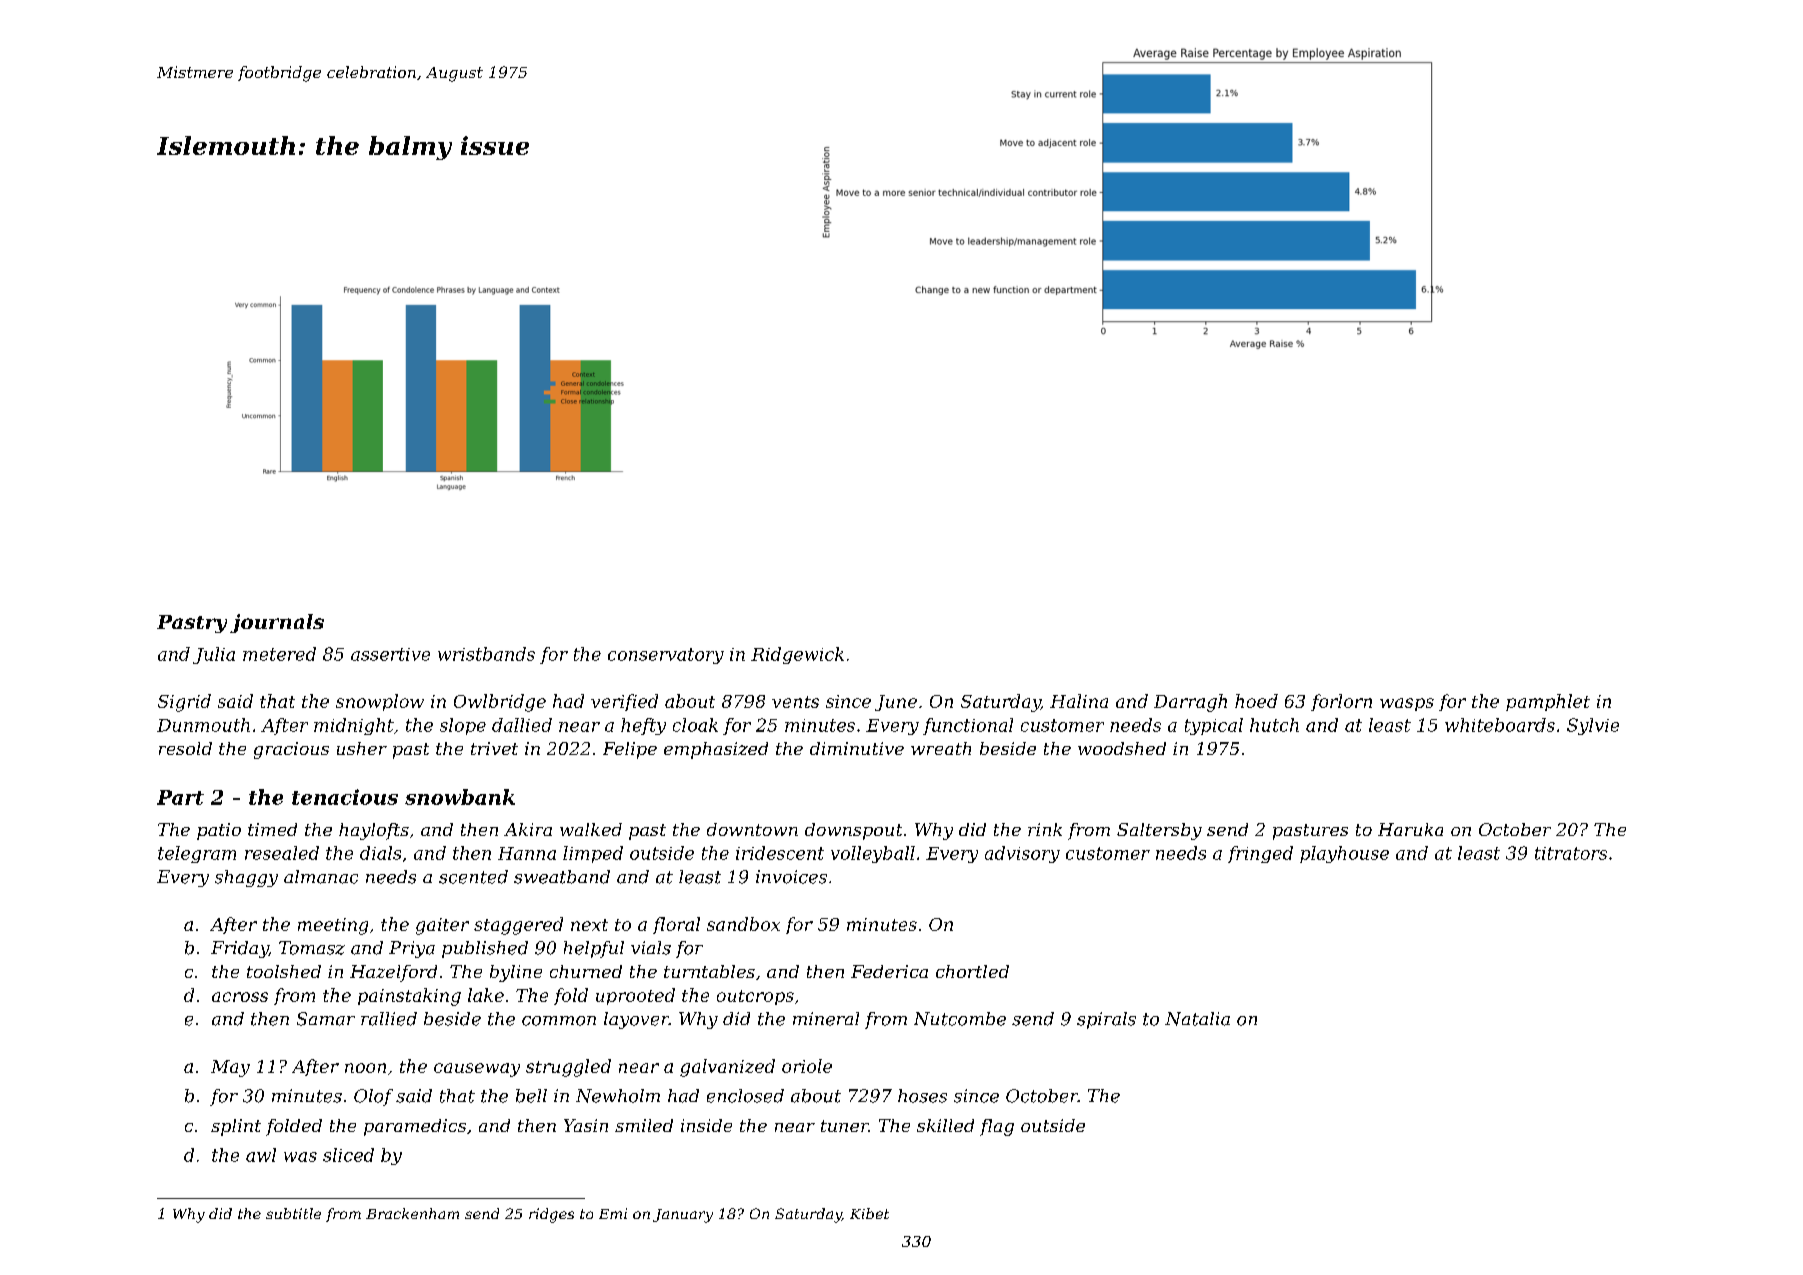 This screenshot has width=1803, height=1275. Describe the element at coordinates (1341, 702) in the screenshot. I see `forlorn` at that location.
